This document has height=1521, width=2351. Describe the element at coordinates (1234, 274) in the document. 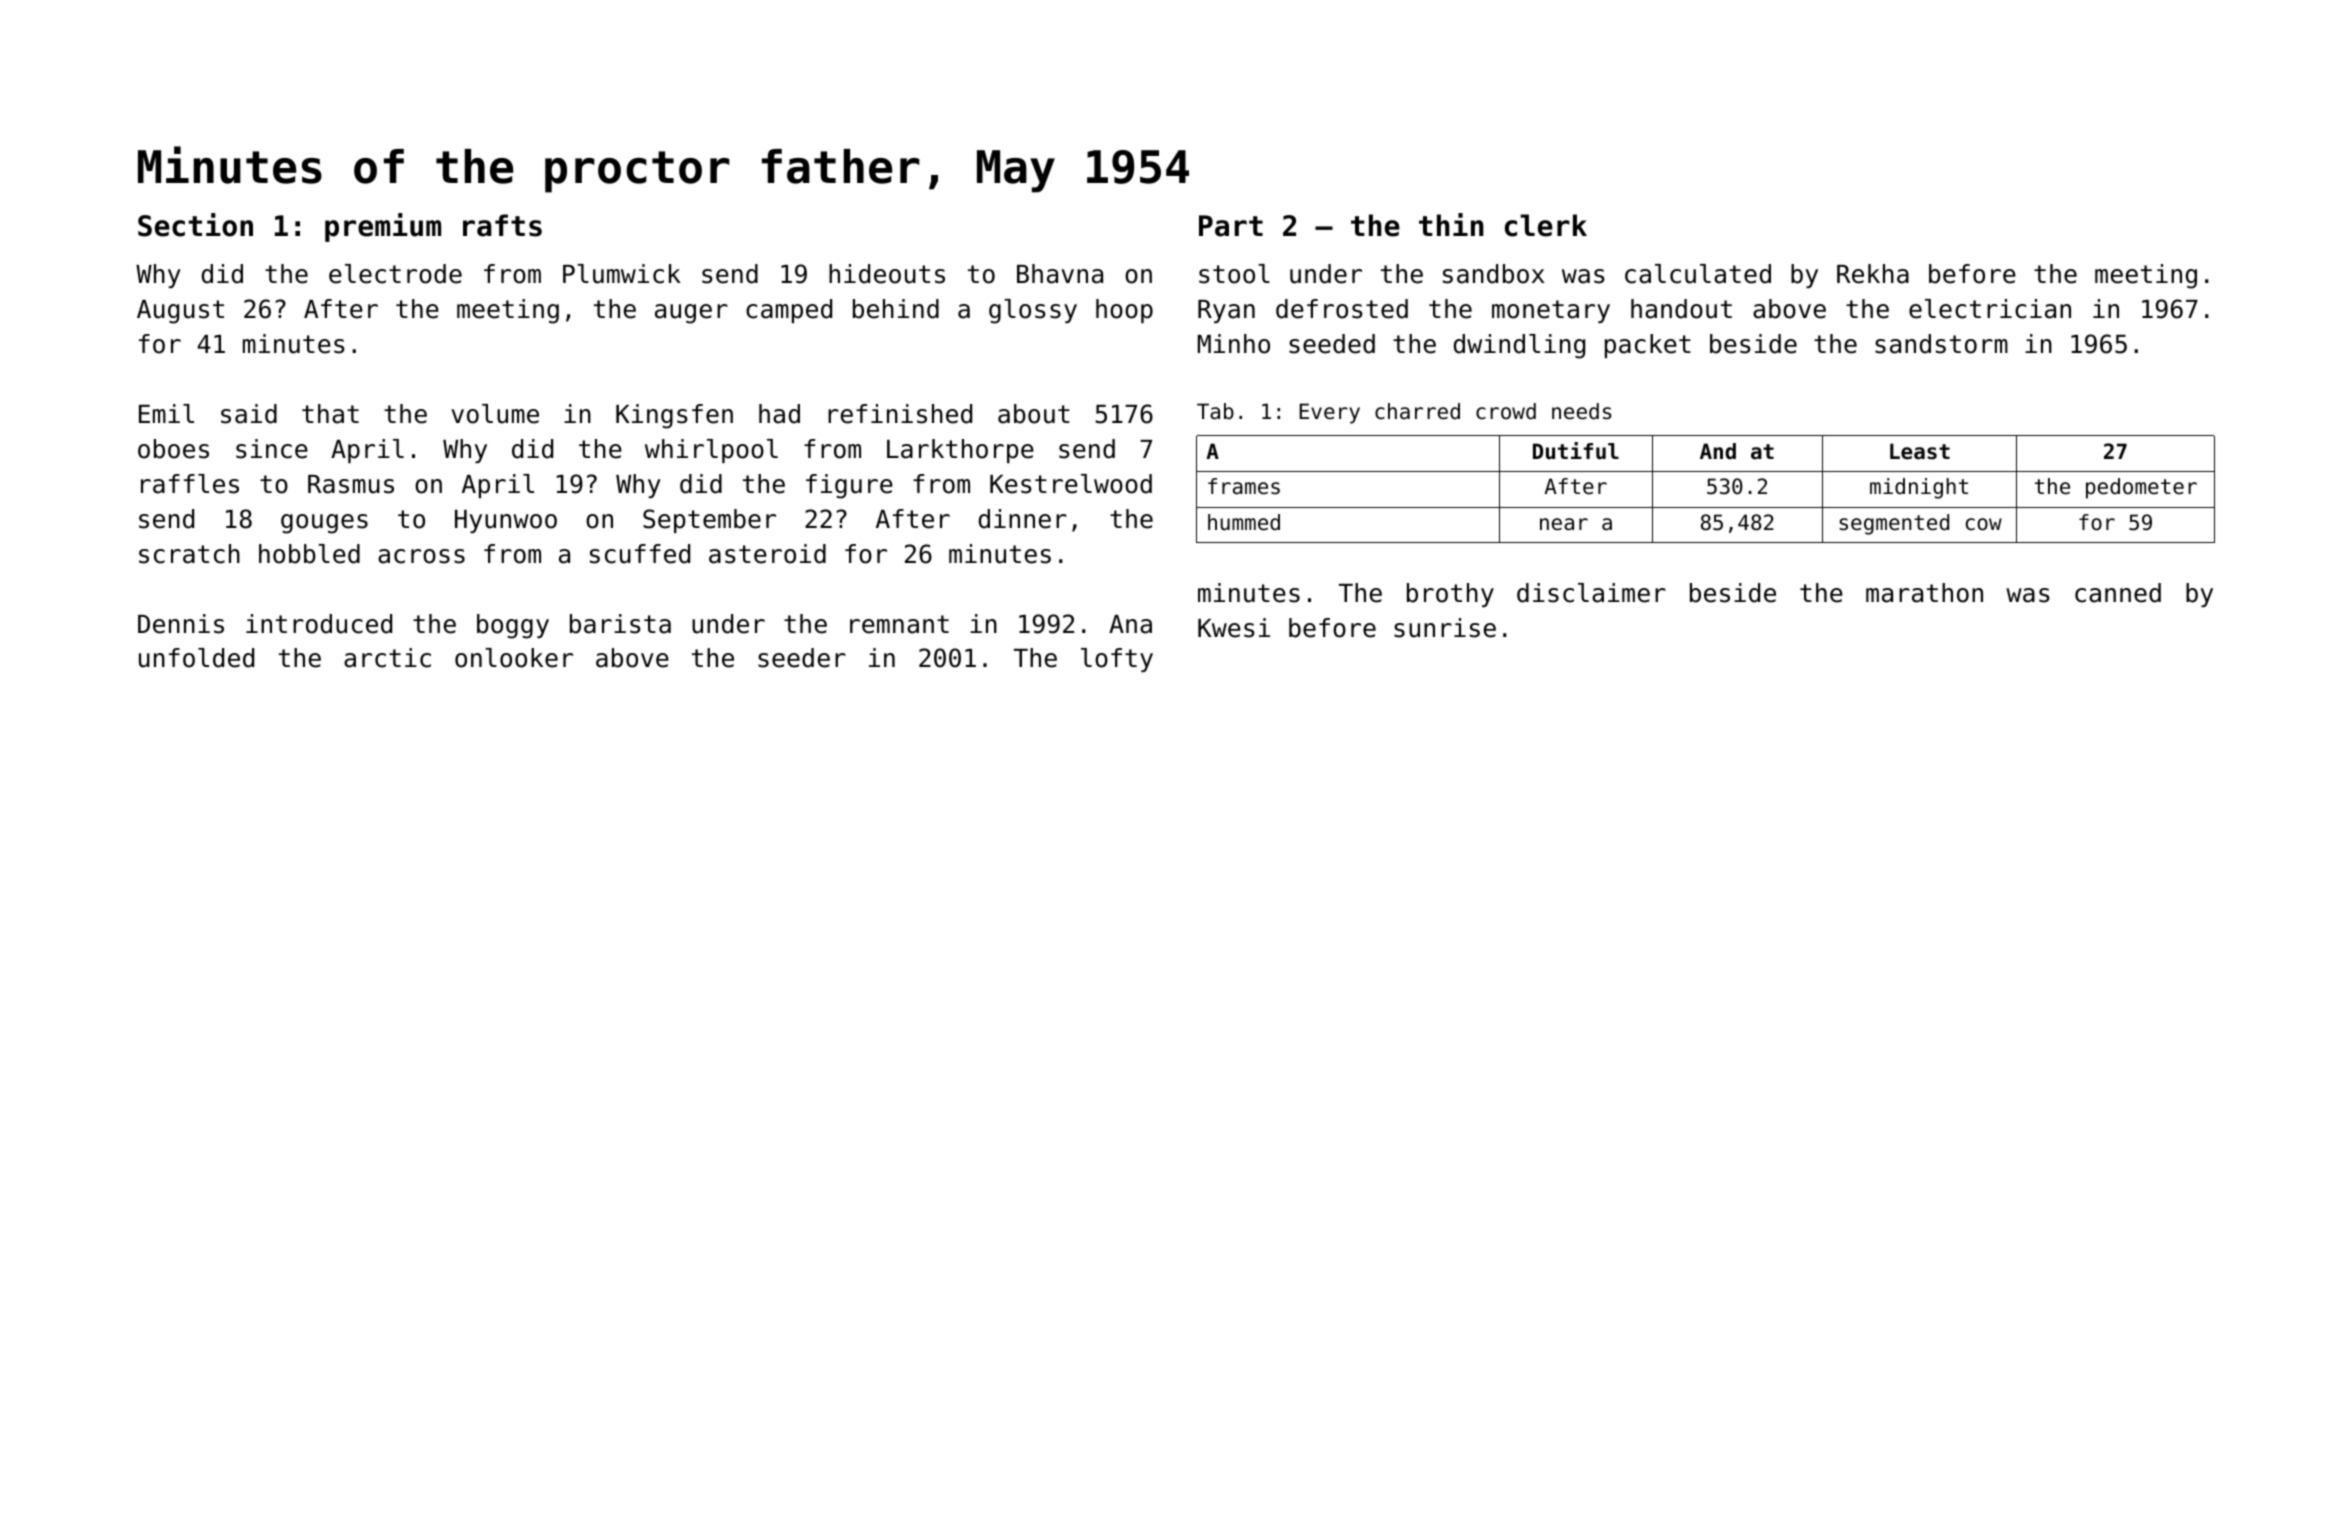

I see `stool` at that location.
